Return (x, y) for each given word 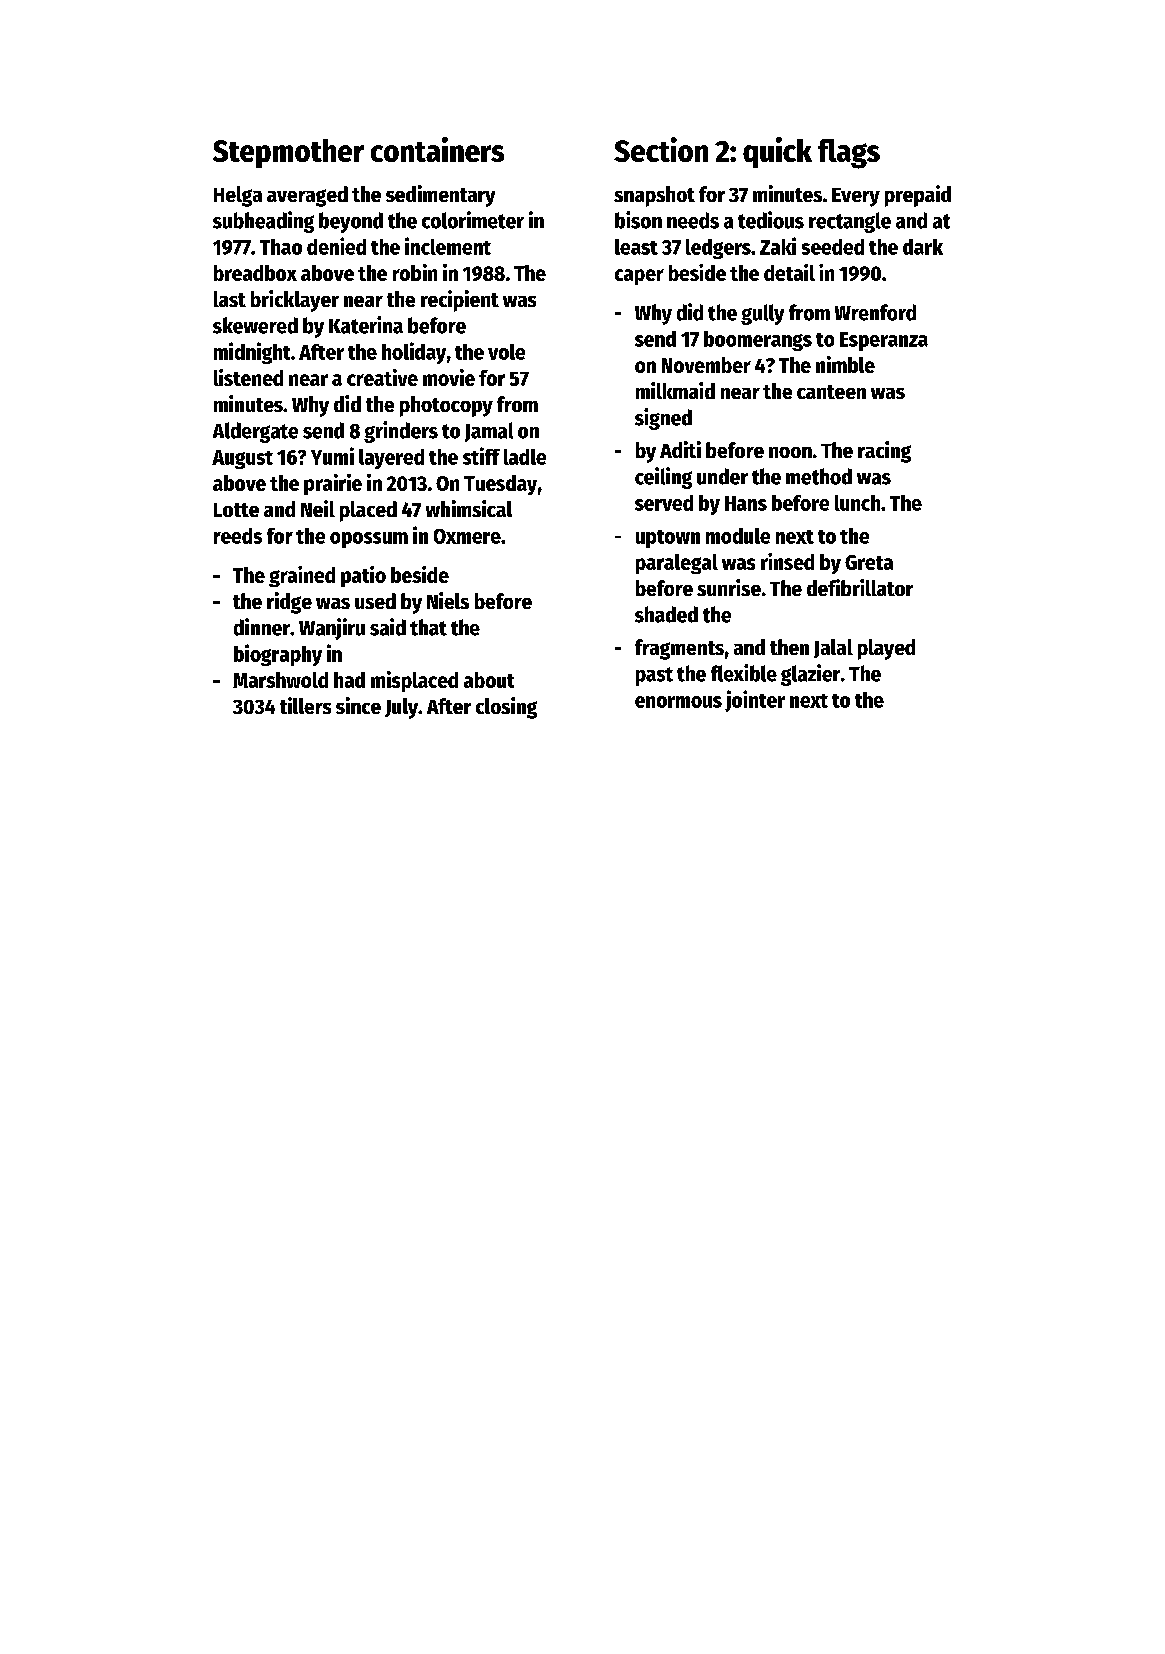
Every (856, 197)
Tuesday (500, 485)
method (819, 476)
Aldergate (255, 432)
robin (415, 272)
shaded (666, 614)
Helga (238, 196)
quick (777, 152)
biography (278, 655)
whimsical (469, 508)
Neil (318, 508)
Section (661, 149)
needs (693, 220)
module (738, 536)
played (886, 649)
